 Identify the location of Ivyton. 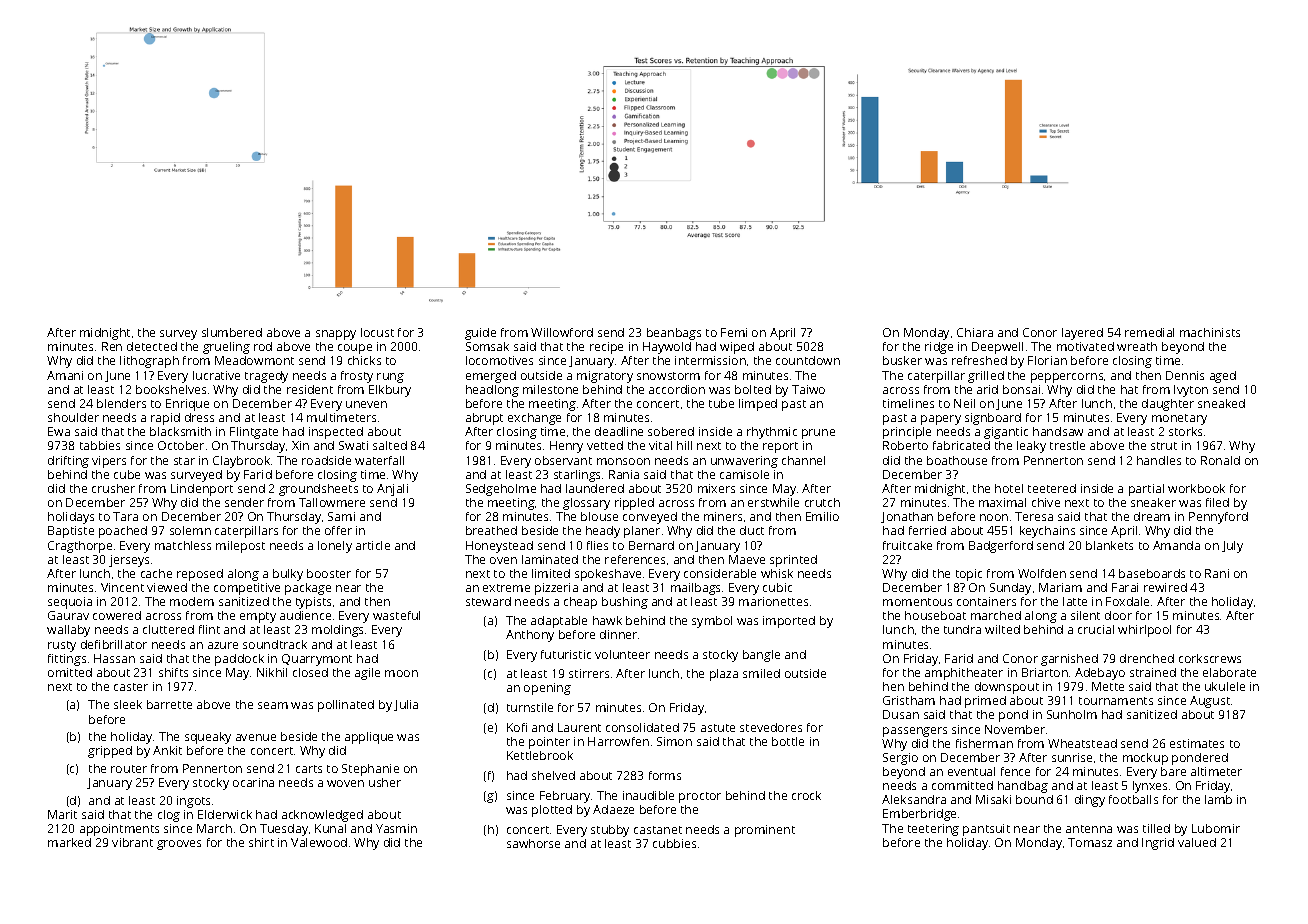
(1191, 391).
